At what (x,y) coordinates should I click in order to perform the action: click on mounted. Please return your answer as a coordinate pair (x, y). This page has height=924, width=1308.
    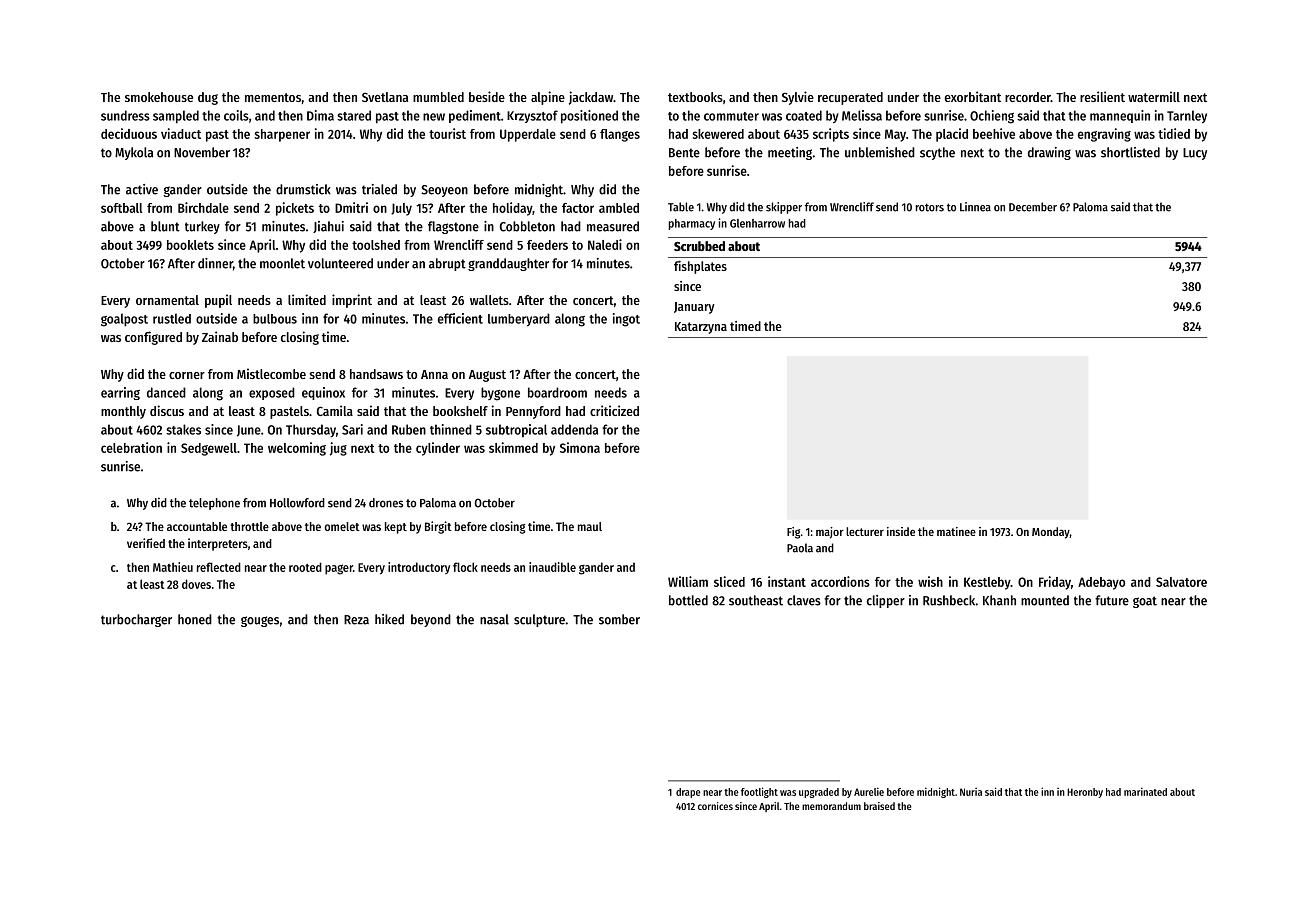
    Looking at the image, I should click on (1045, 600).
